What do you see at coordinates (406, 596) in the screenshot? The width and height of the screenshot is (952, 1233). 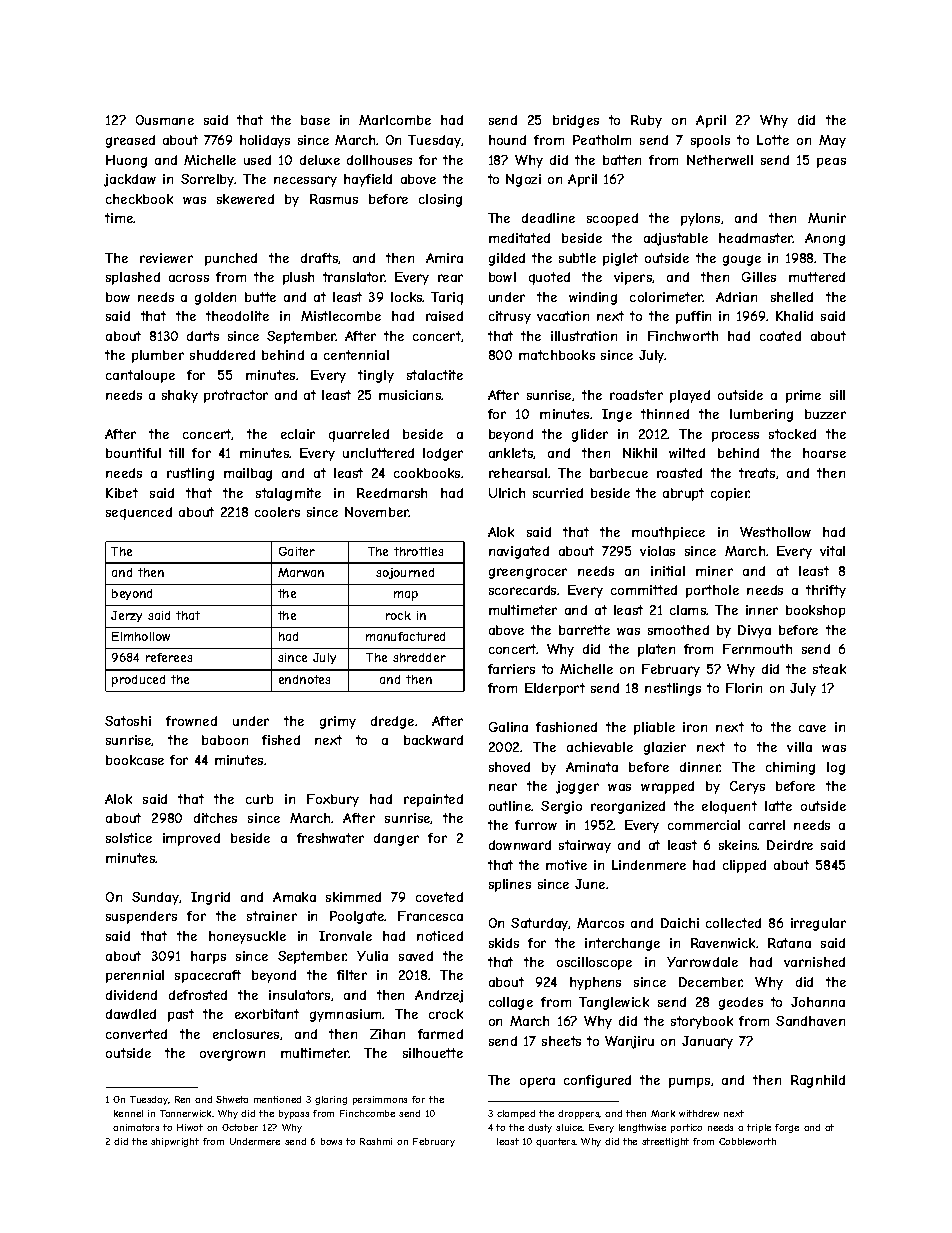 I see `map` at bounding box center [406, 596].
